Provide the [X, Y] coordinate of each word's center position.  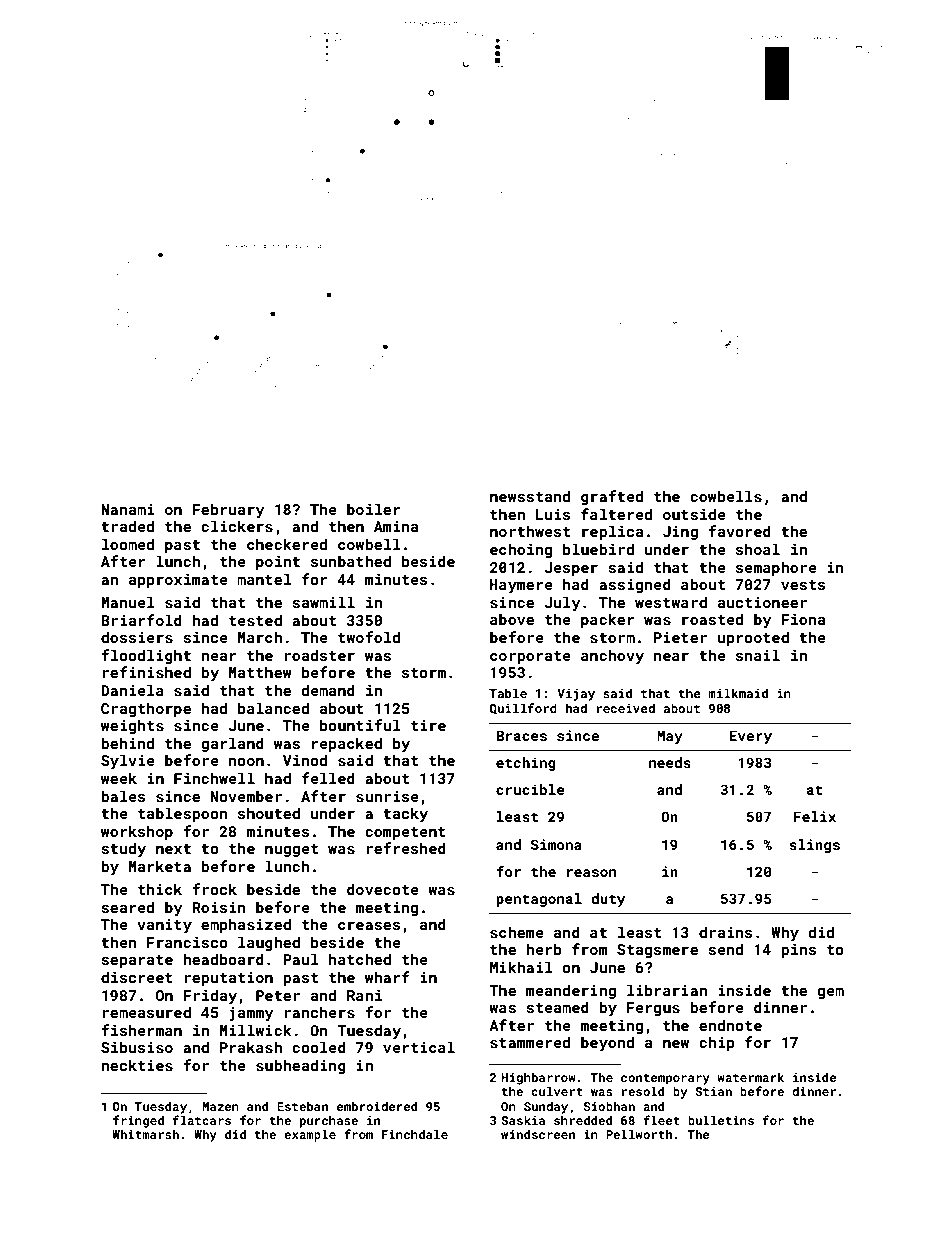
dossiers [137, 637]
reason [591, 873]
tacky [405, 814]
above [512, 619]
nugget [291, 850]
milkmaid [738, 693]
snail [758, 655]
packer [608, 620]
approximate [178, 581]
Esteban [302, 1106]
